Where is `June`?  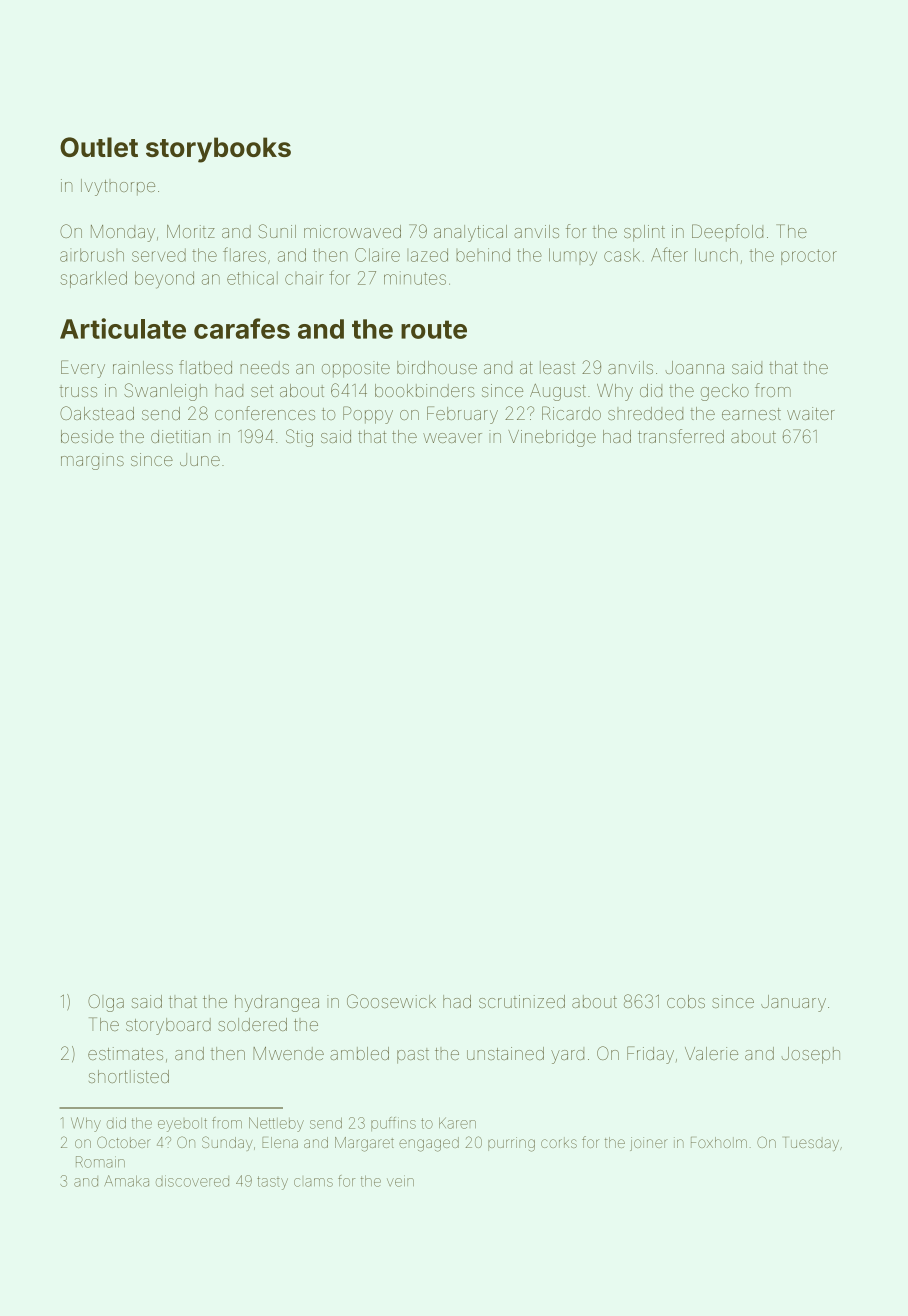
June is located at coordinates (200, 459).
